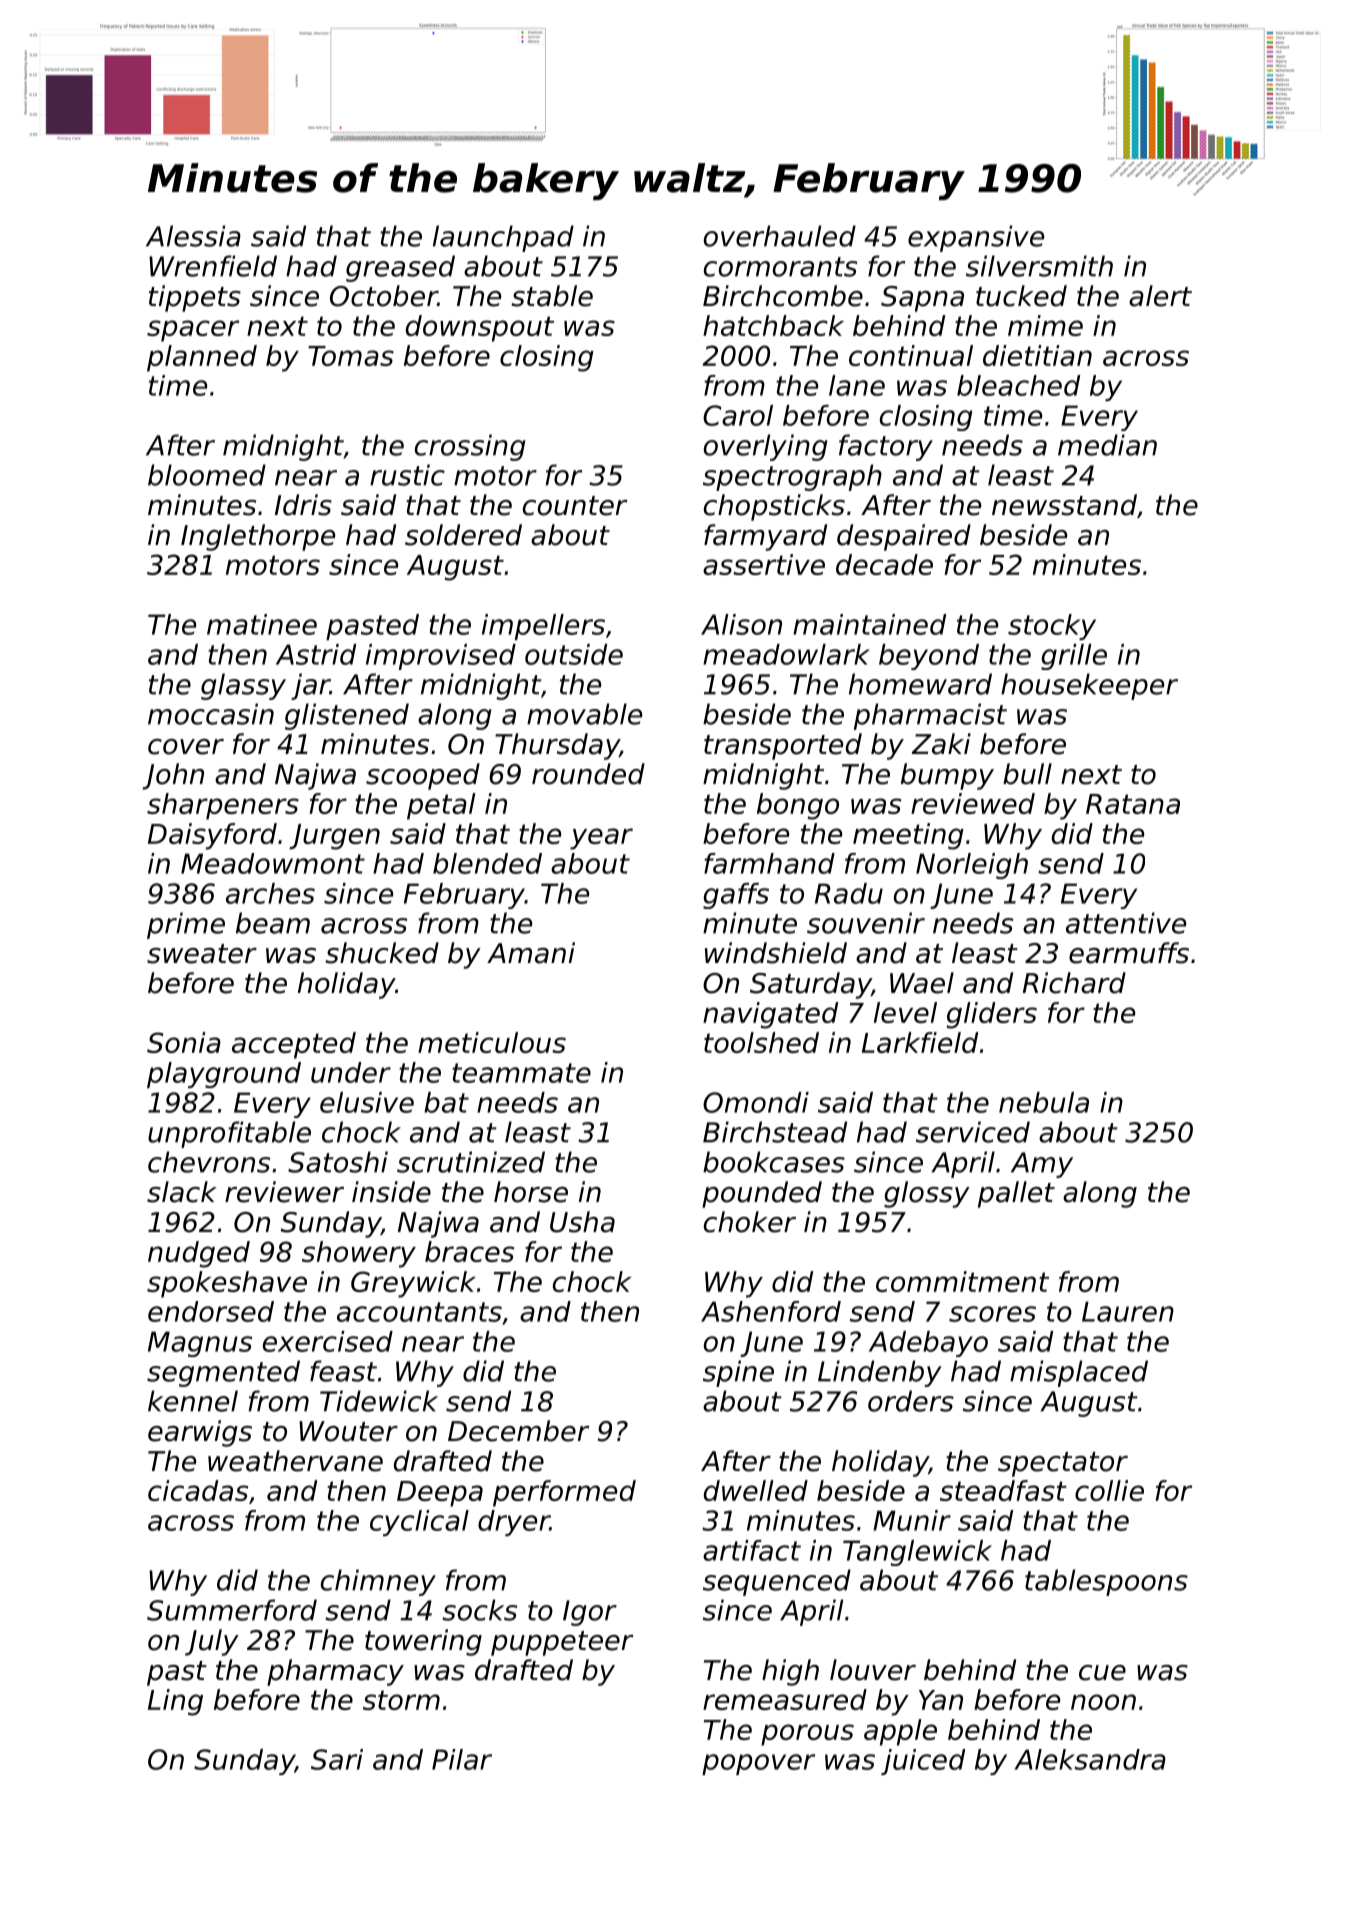 The image size is (1347, 1905). What do you see at coordinates (564, 1493) in the page?
I see `performed` at bounding box center [564, 1493].
